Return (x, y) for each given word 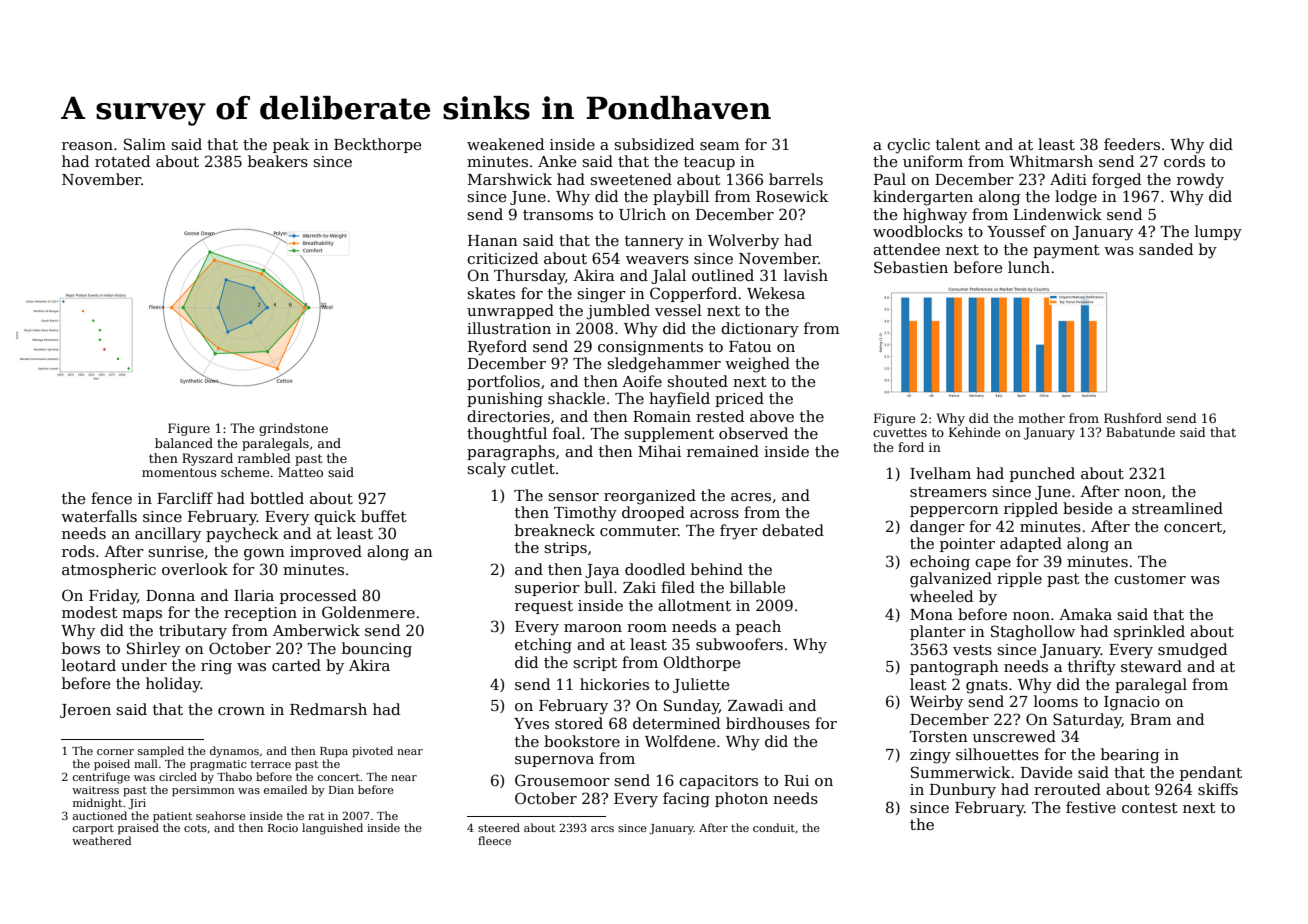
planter (938, 632)
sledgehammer (664, 365)
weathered (101, 840)
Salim (145, 144)
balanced (184, 443)
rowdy (1200, 181)
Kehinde (974, 432)
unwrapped (510, 311)
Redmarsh (328, 709)
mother (1041, 418)
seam (719, 146)
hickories (614, 684)
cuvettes (900, 432)
